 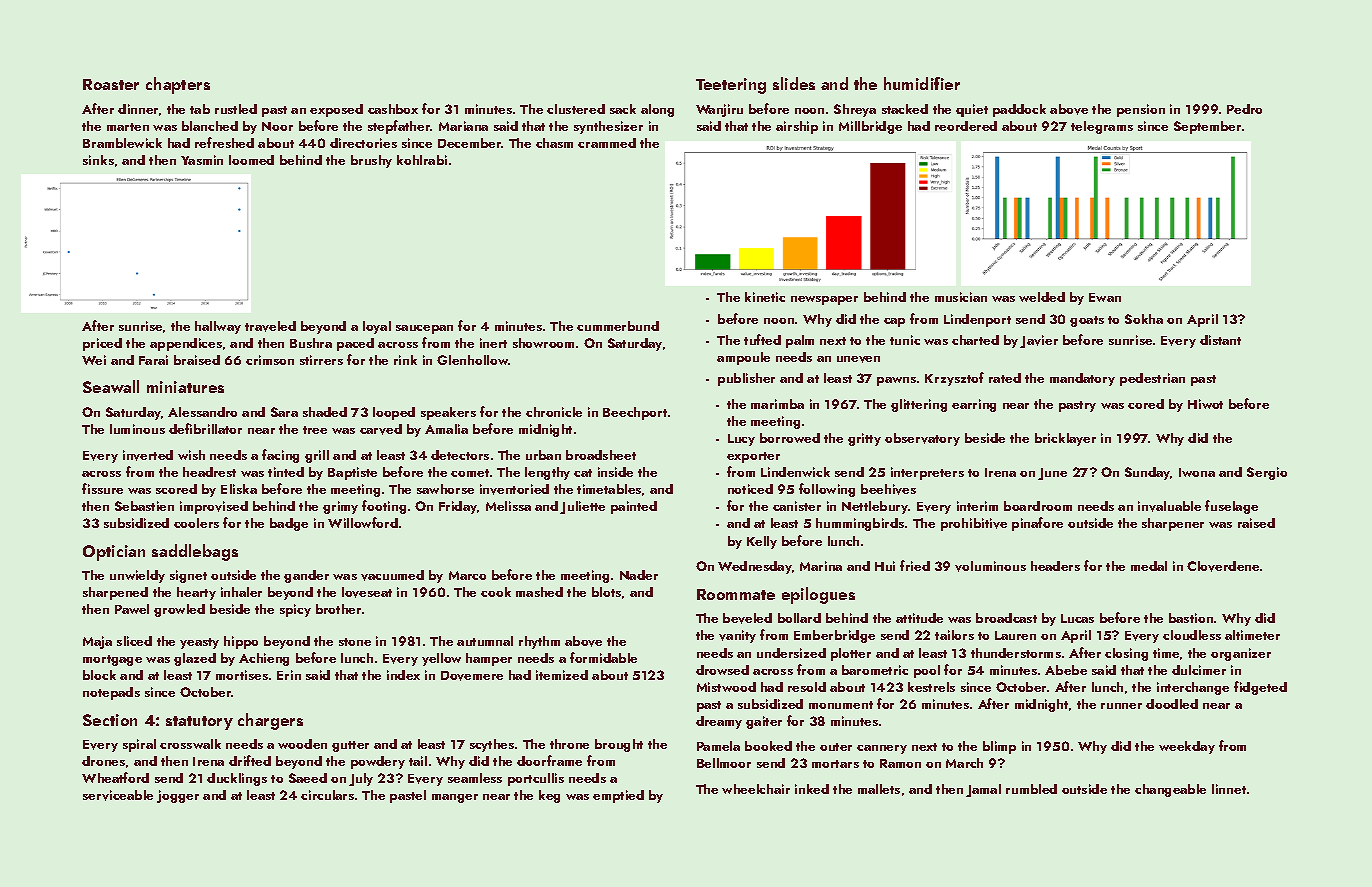 What do you see at coordinates (762, 542) in the image?
I see `Kelly` at bounding box center [762, 542].
